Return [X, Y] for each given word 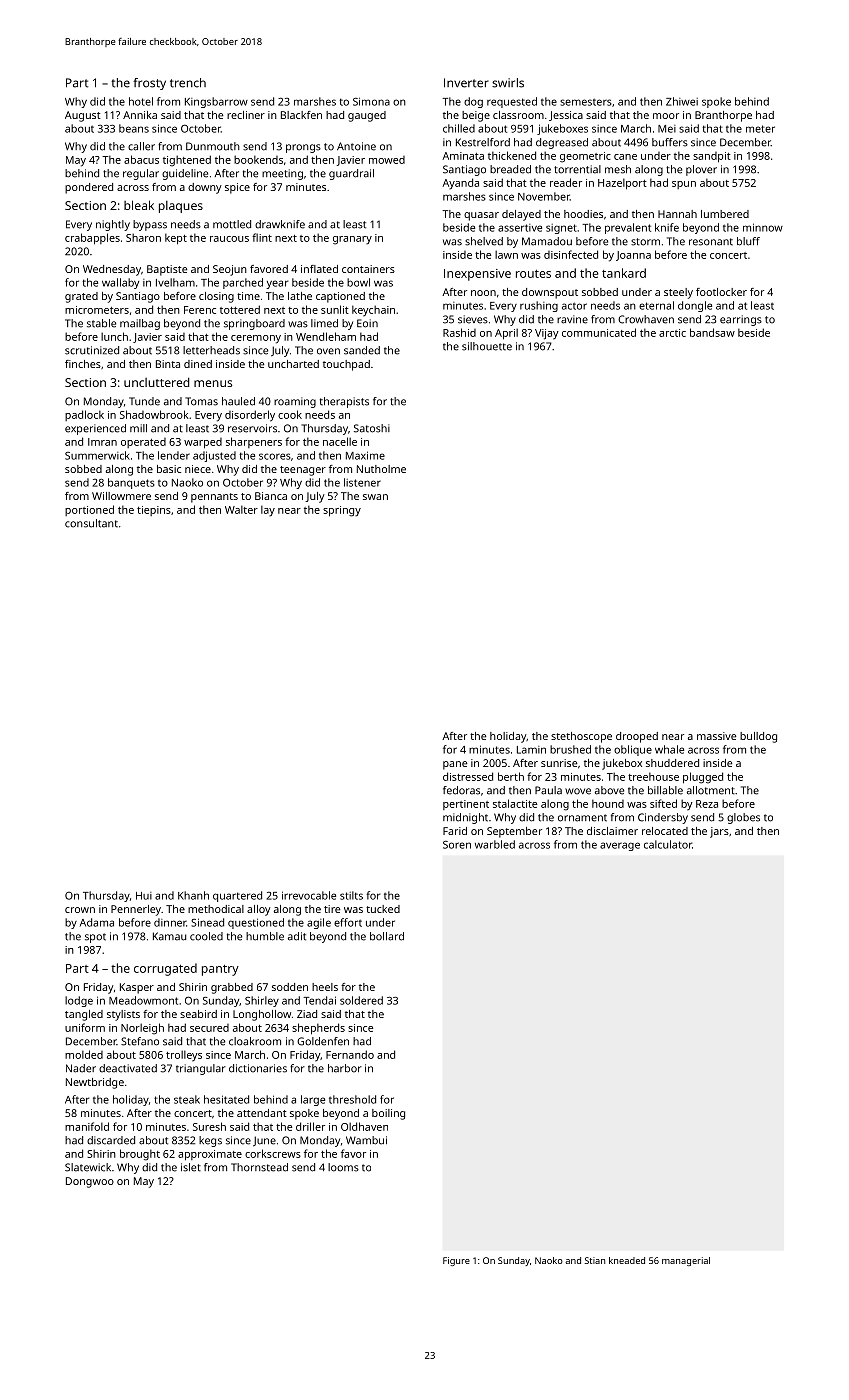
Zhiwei [682, 101]
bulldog [758, 737]
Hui [144, 896]
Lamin [531, 750]
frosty [149, 84]
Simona [371, 101]
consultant [91, 523]
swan [375, 497]
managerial [686, 1261]
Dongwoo [90, 1182]
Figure [456, 1261]
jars [719, 832]
